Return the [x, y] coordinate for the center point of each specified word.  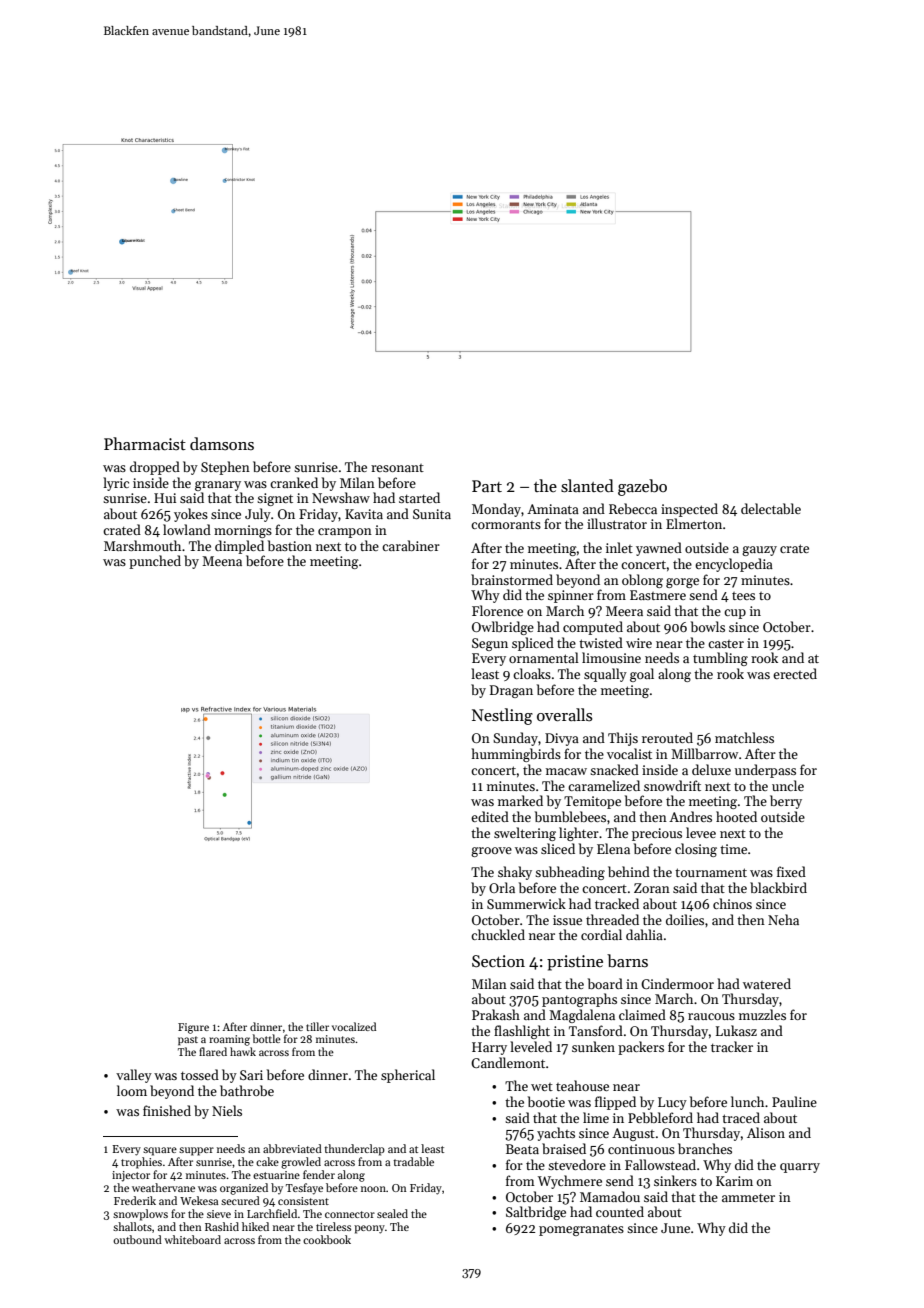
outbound [137, 1239]
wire [639, 643]
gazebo [642, 487]
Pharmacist [145, 443]
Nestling [502, 716]
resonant [397, 468]
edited [490, 816]
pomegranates [581, 1230]
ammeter [748, 1197]
